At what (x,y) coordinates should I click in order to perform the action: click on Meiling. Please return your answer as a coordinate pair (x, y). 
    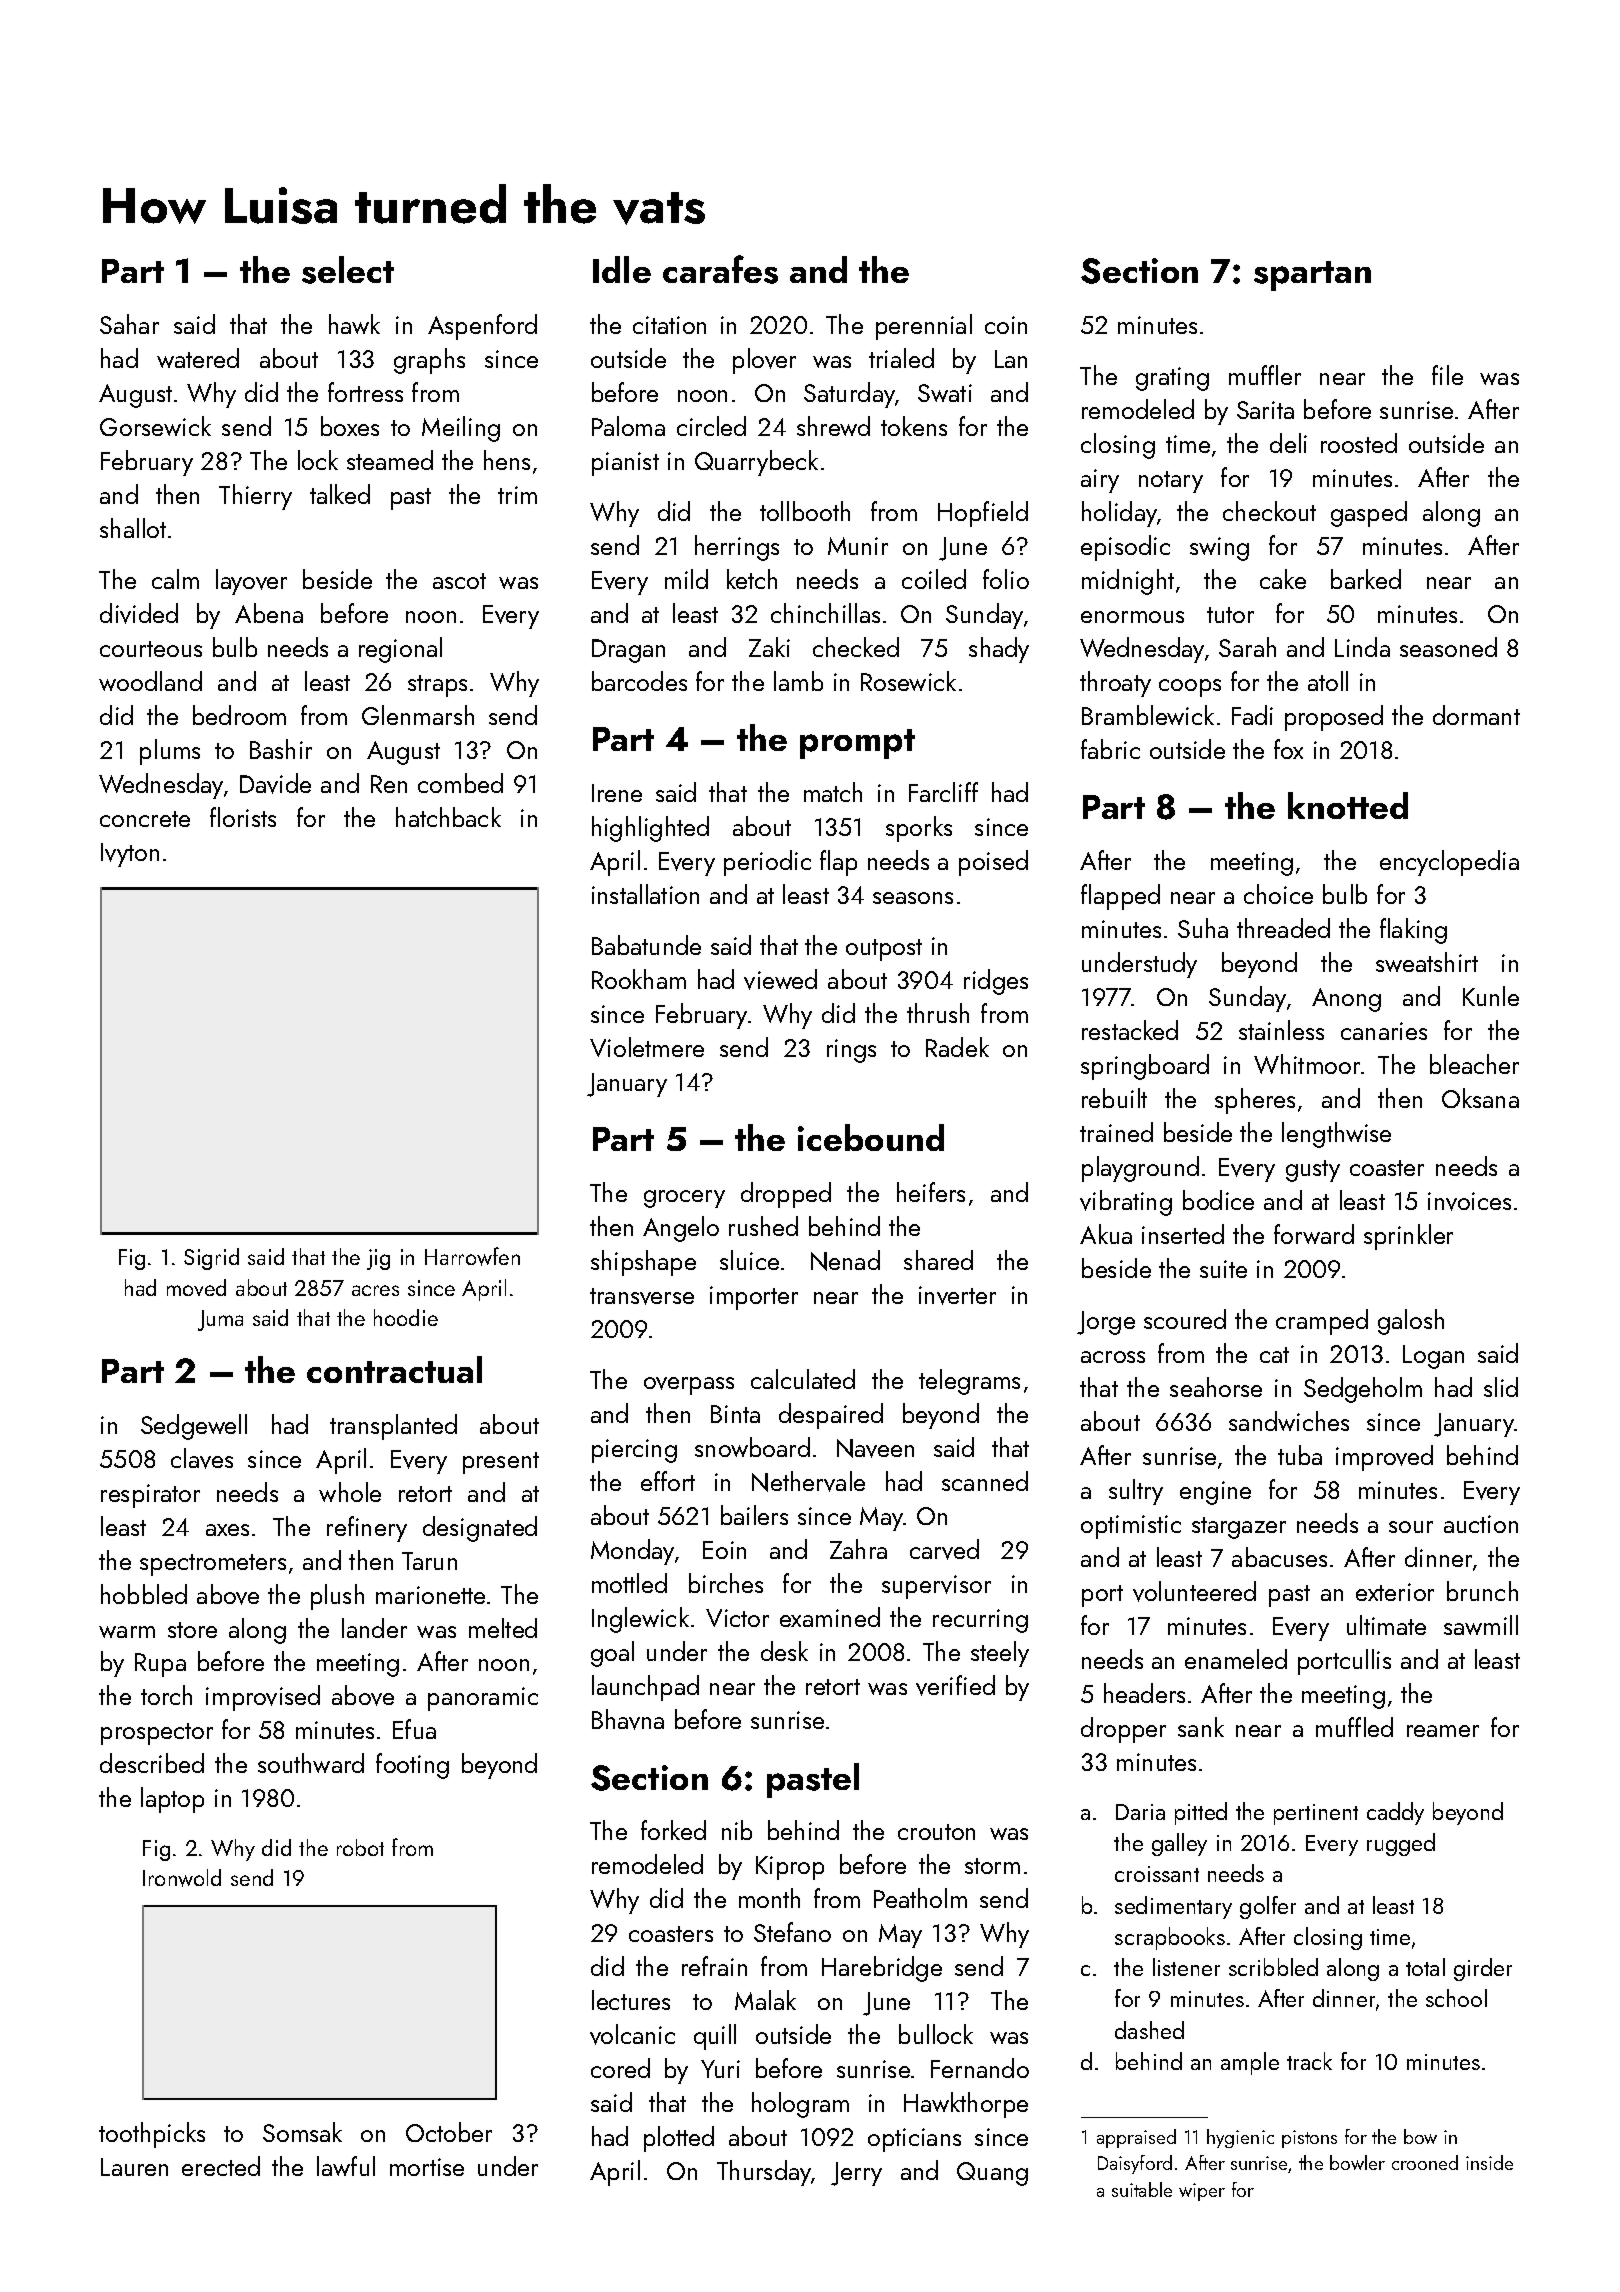
    Looking at the image, I should click on (461, 429).
